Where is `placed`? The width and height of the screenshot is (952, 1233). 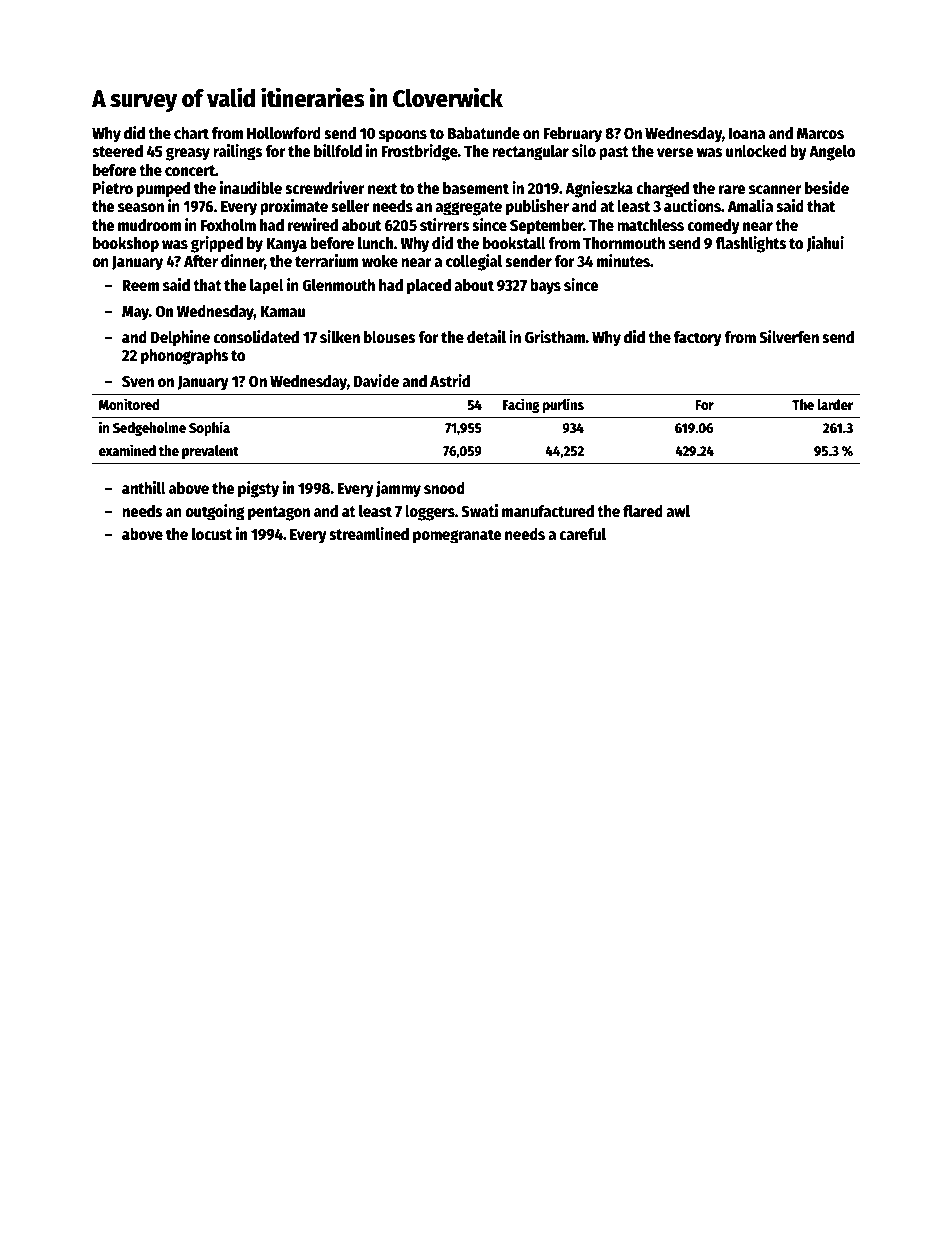 placed is located at coordinates (429, 287).
